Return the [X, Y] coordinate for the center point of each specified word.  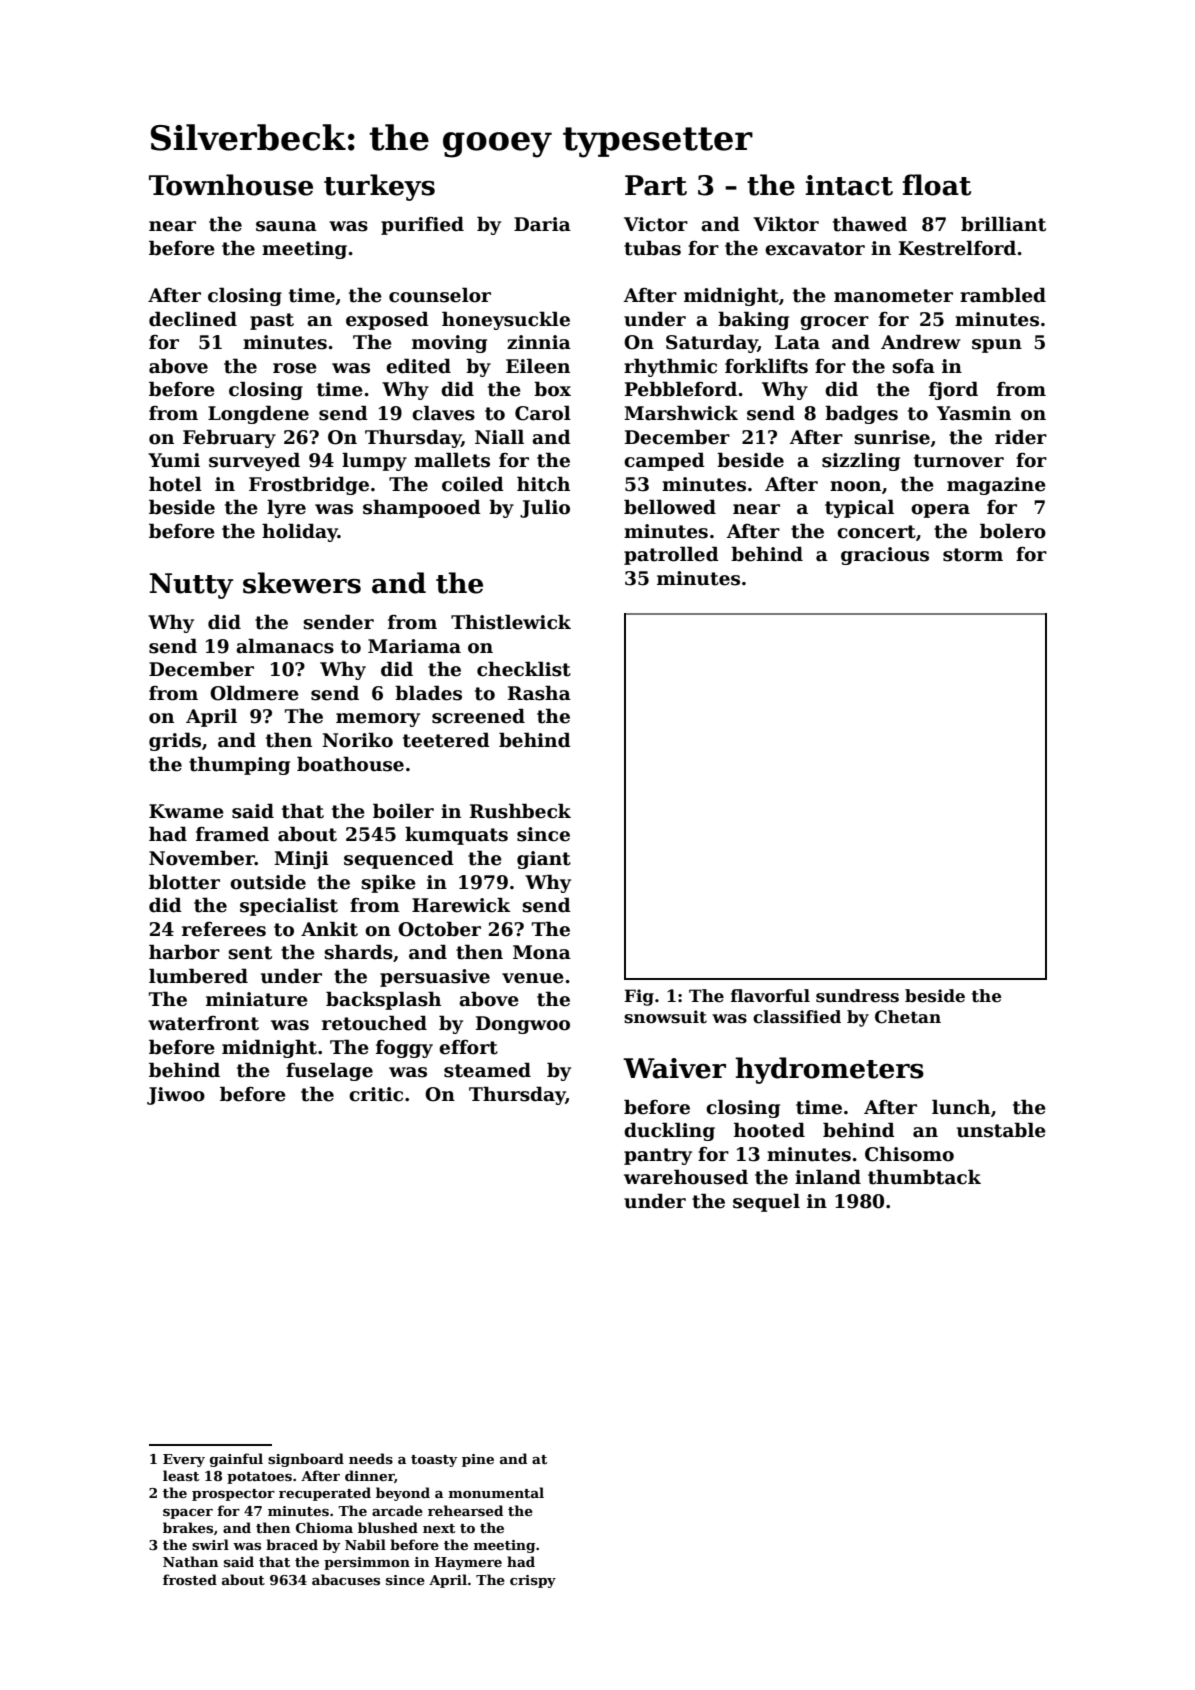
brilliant [1003, 224]
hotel [175, 484]
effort [468, 1047]
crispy [533, 1581]
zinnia [539, 342]
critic [376, 1094]
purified [422, 225]
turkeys [379, 187]
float [937, 185]
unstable [1001, 1130]
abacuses [346, 1579]
